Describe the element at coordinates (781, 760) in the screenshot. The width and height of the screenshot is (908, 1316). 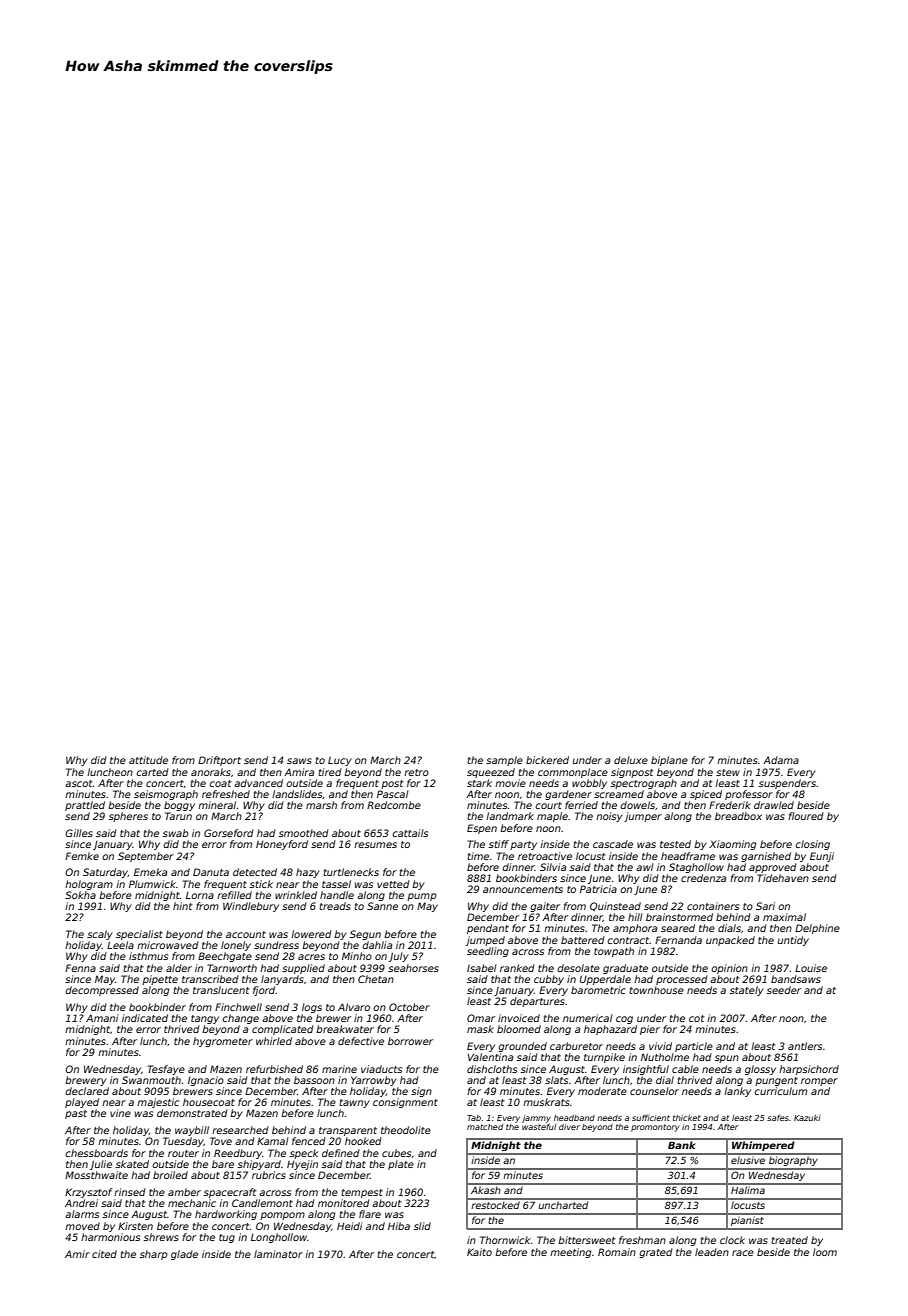
I see `Adama` at that location.
